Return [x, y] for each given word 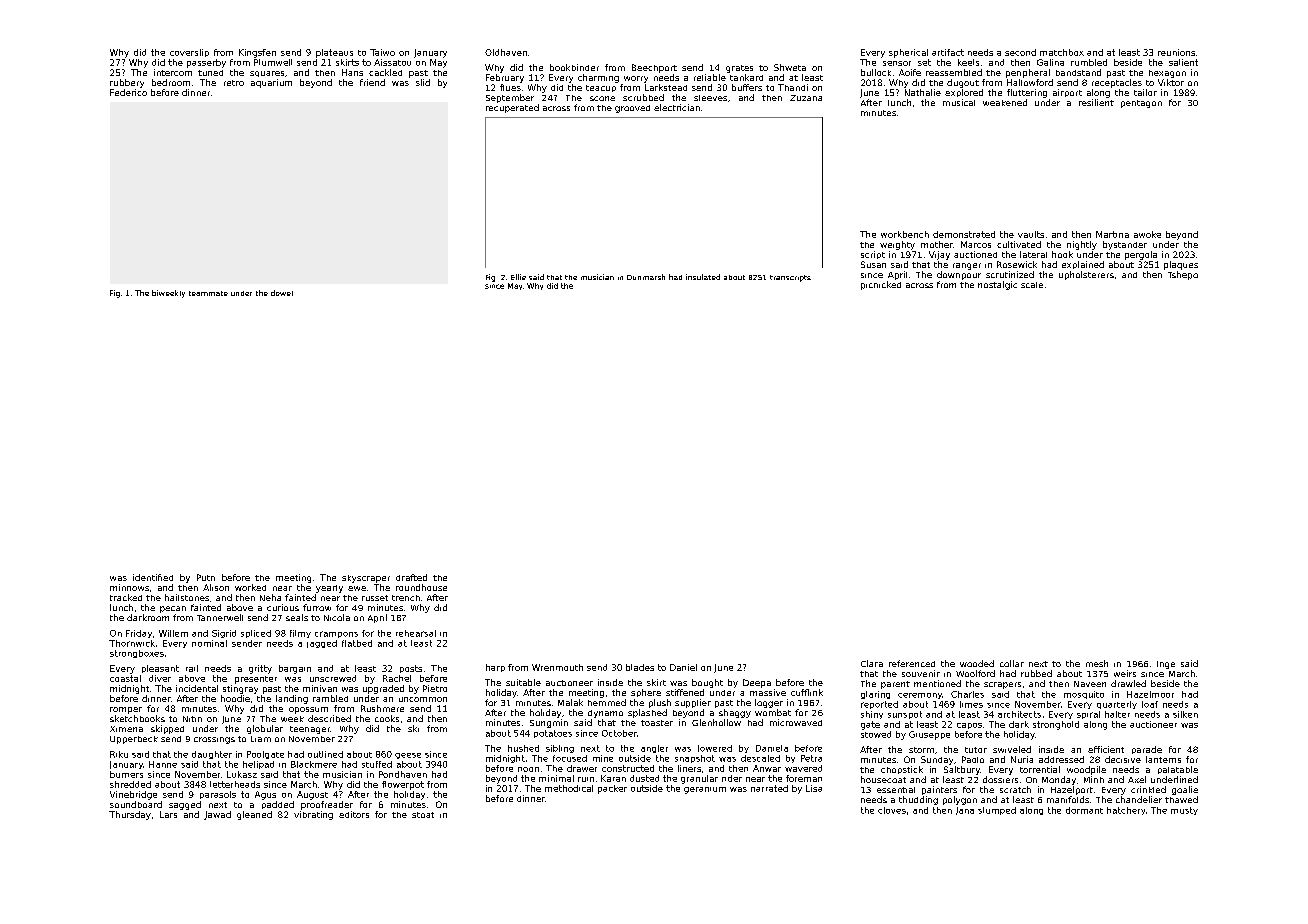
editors [354, 814]
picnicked [881, 285]
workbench [905, 234]
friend [372, 82]
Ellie [518, 277]
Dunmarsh [646, 277]
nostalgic [997, 285]
